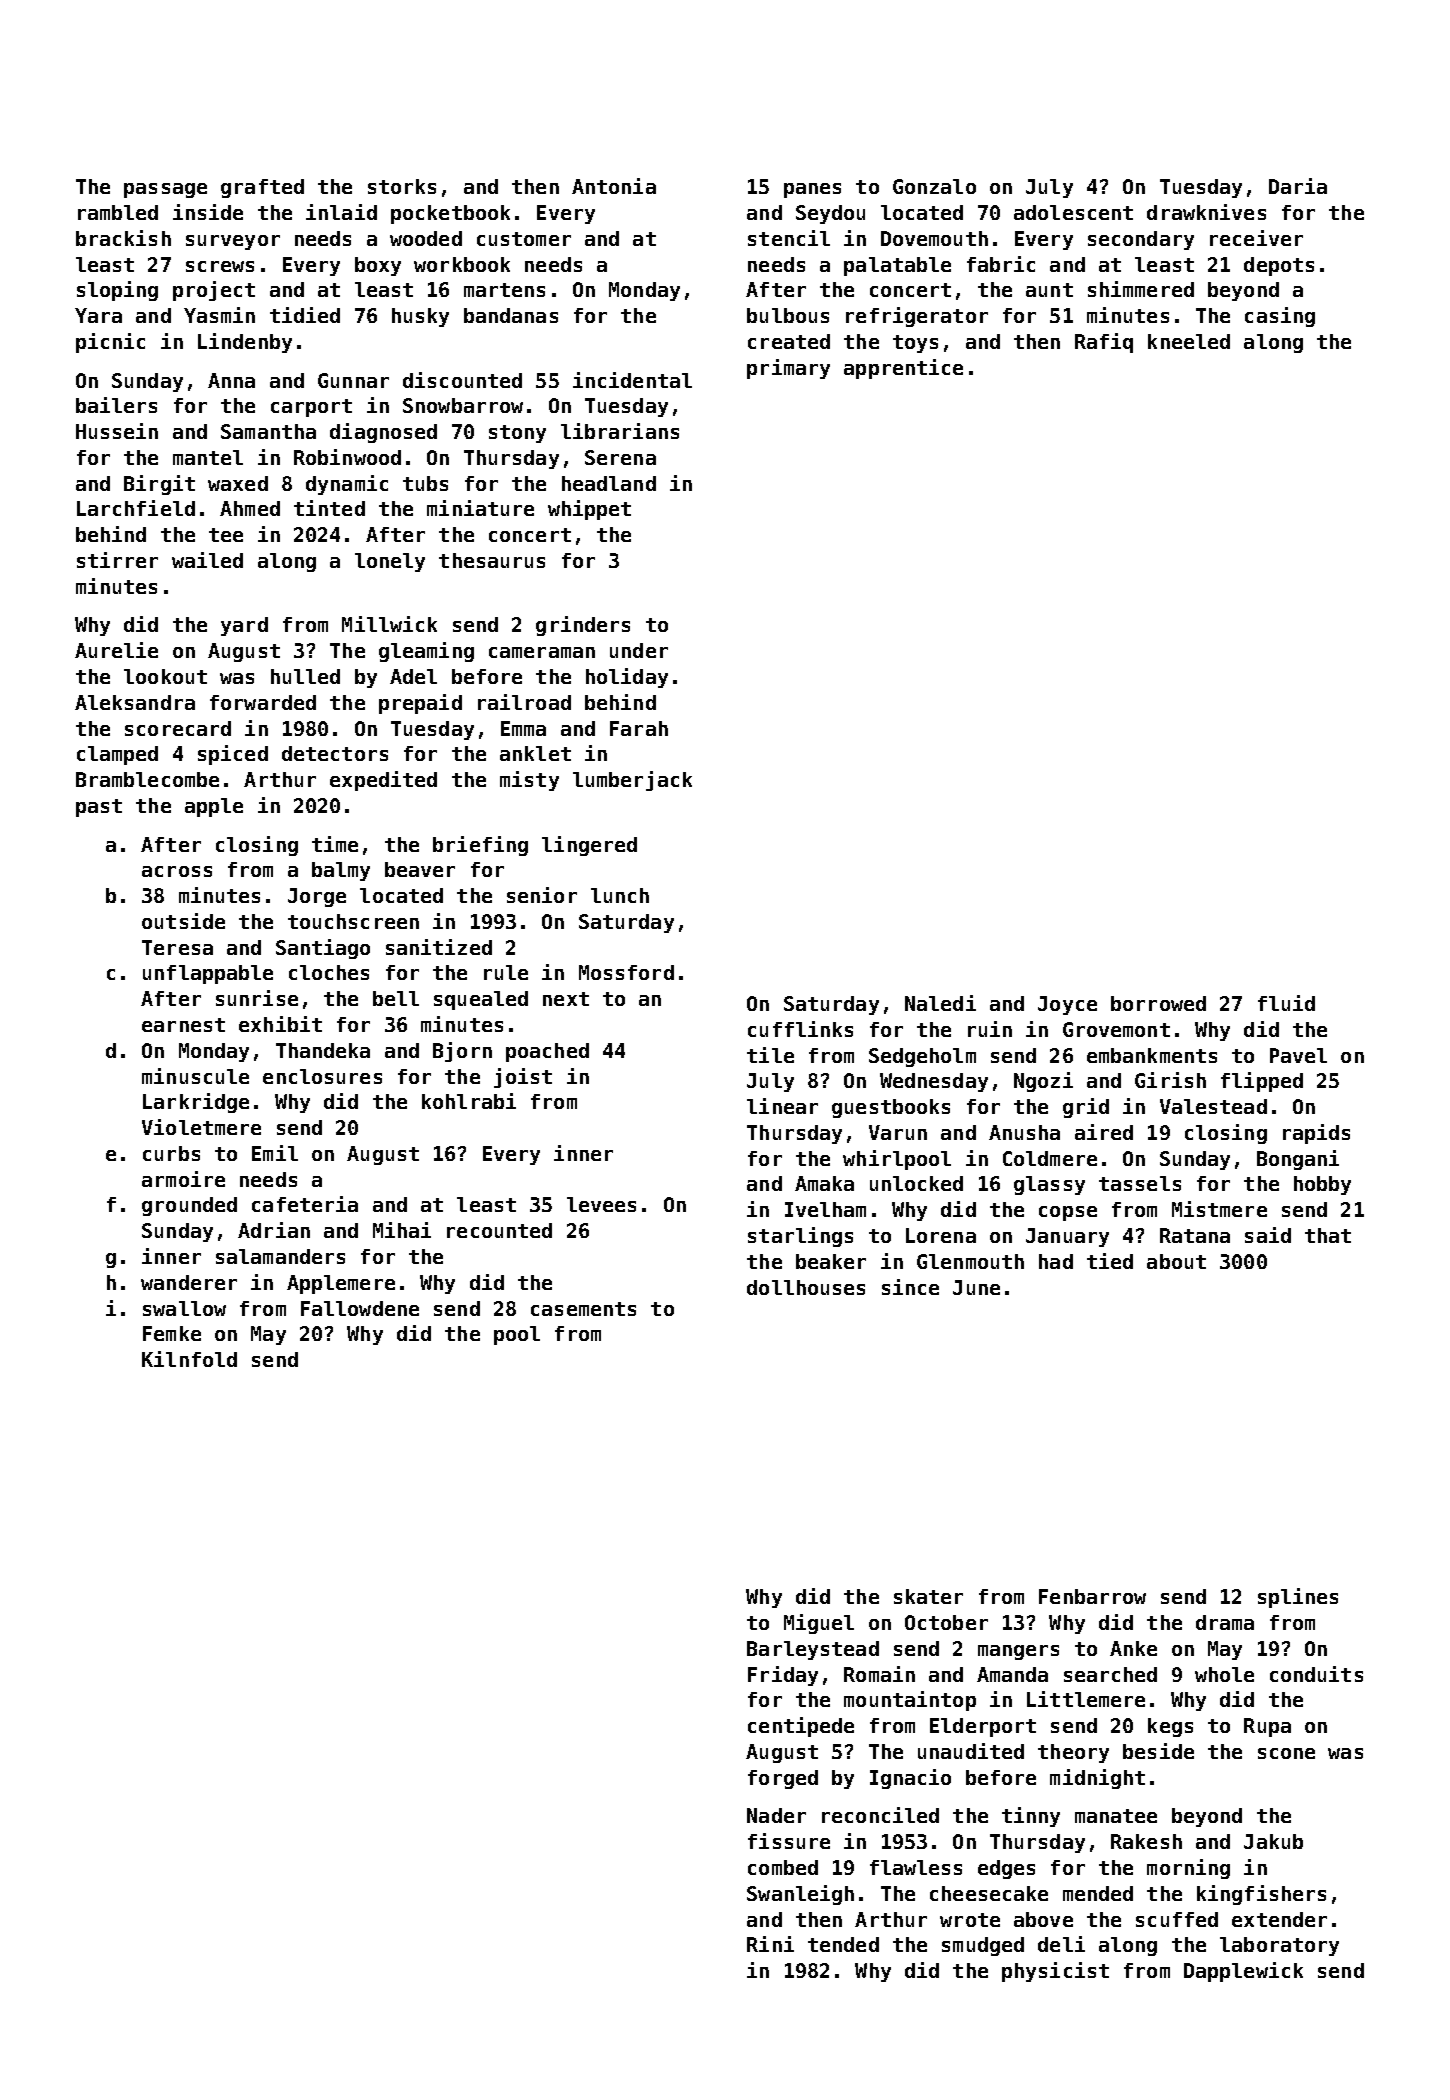  I want to click on panes, so click(812, 190).
